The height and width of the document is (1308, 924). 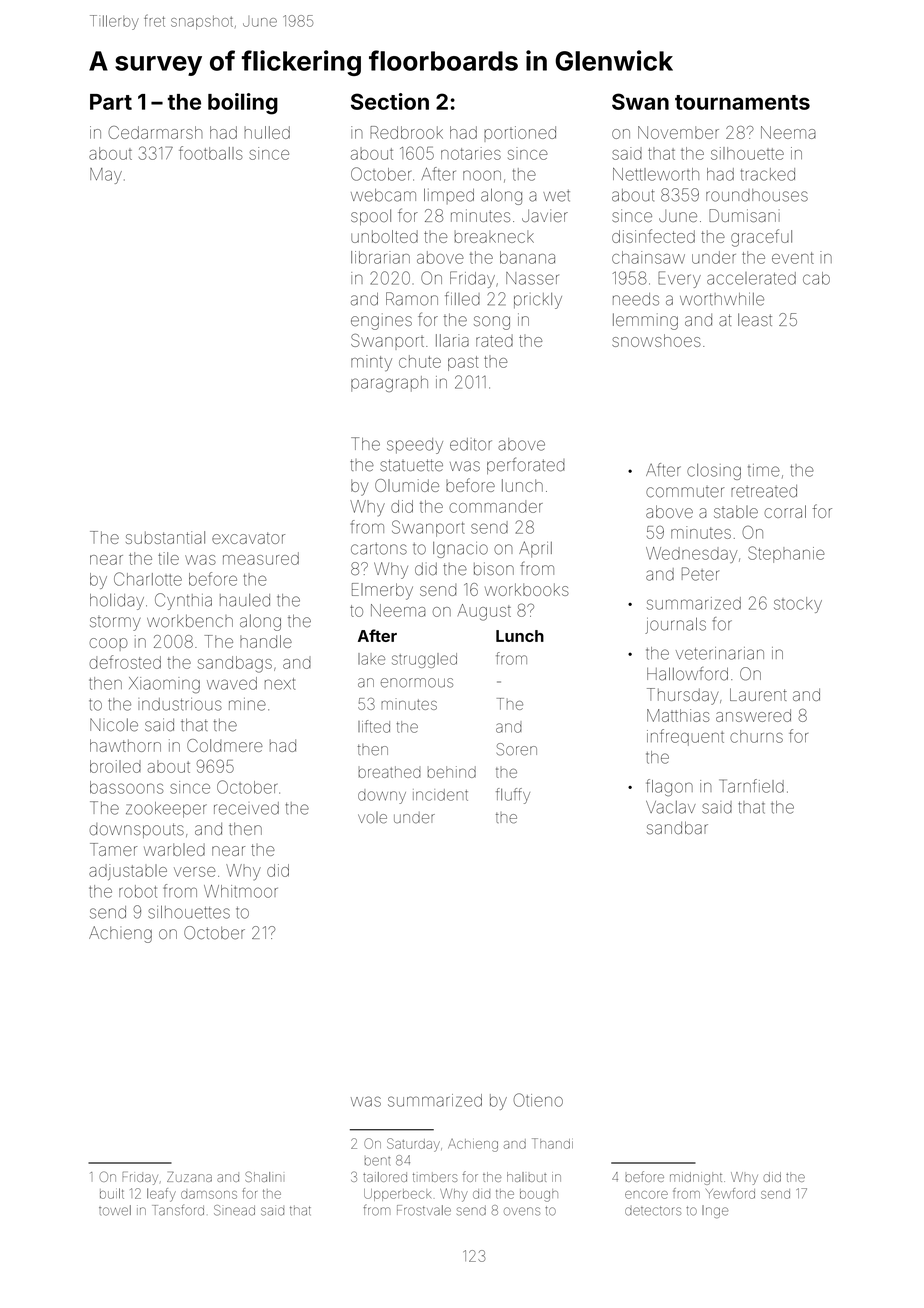 What do you see at coordinates (656, 174) in the document?
I see `Nettleworth` at bounding box center [656, 174].
